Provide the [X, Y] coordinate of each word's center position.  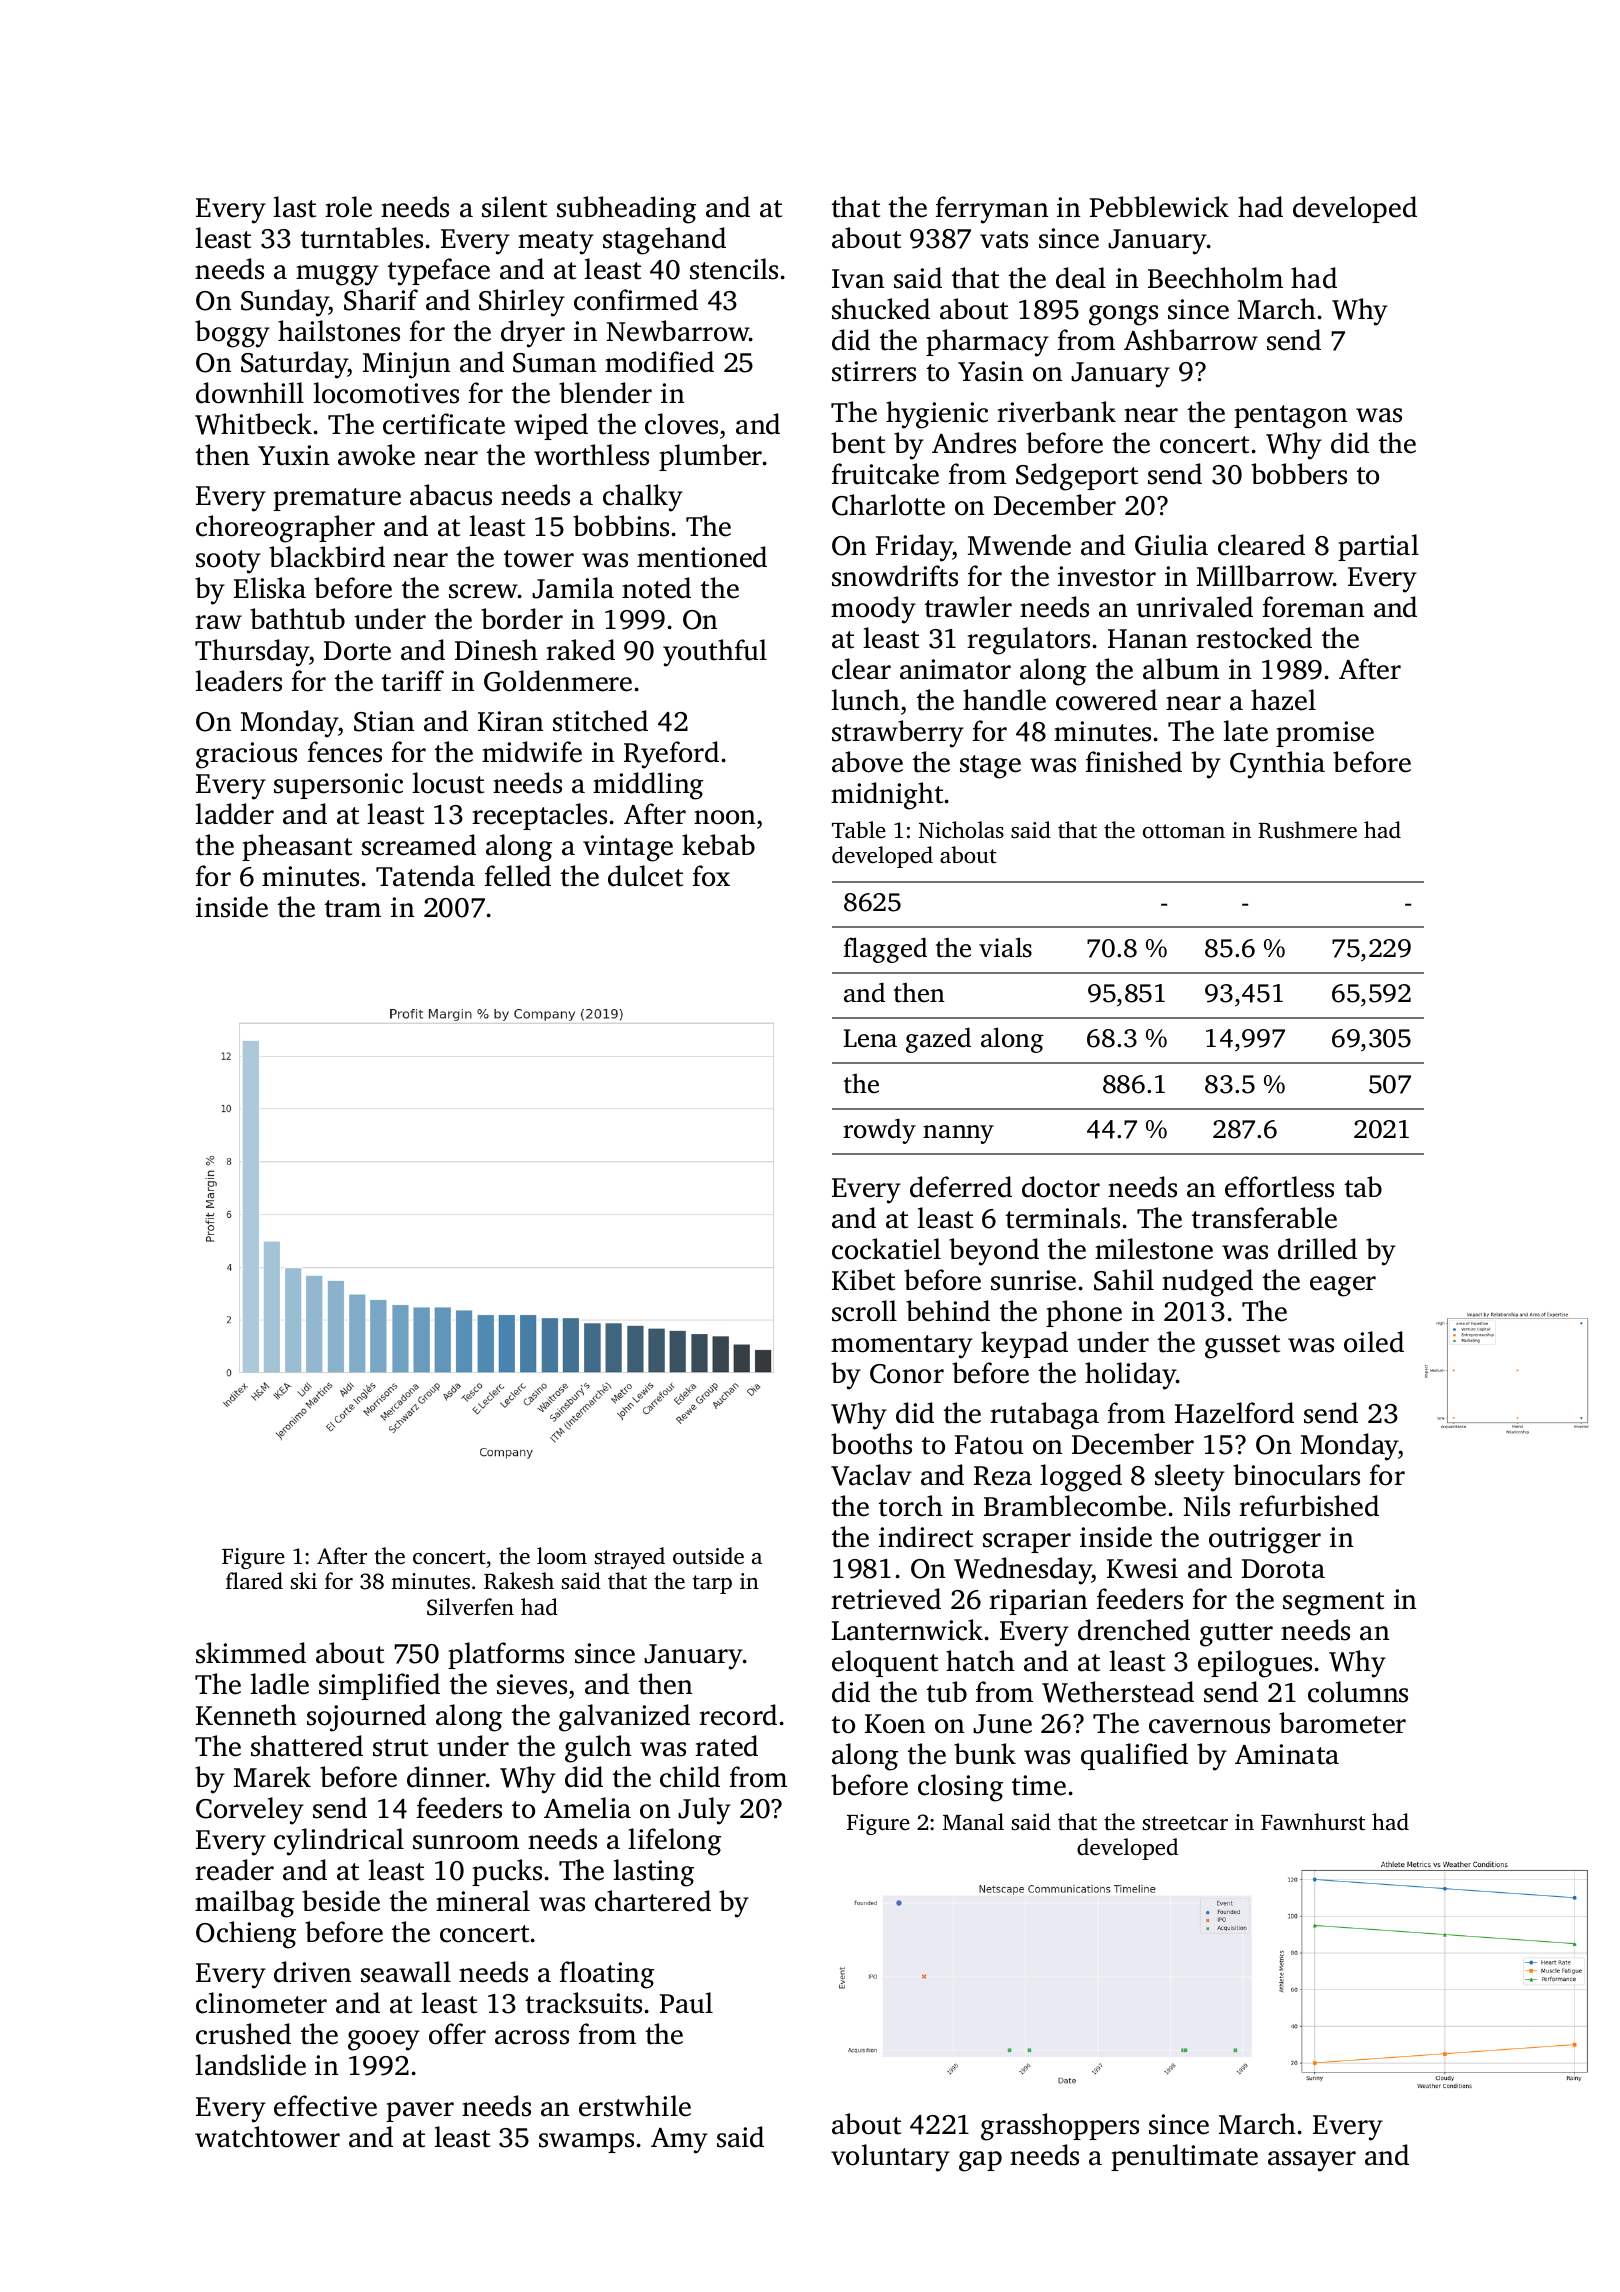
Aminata [1287, 1754]
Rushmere [1307, 830]
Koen [895, 1724]
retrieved [886, 1599]
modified [659, 362]
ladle [279, 1684]
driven [313, 1972]
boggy [232, 334]
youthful [715, 653]
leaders [238, 681]
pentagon [1291, 417]
